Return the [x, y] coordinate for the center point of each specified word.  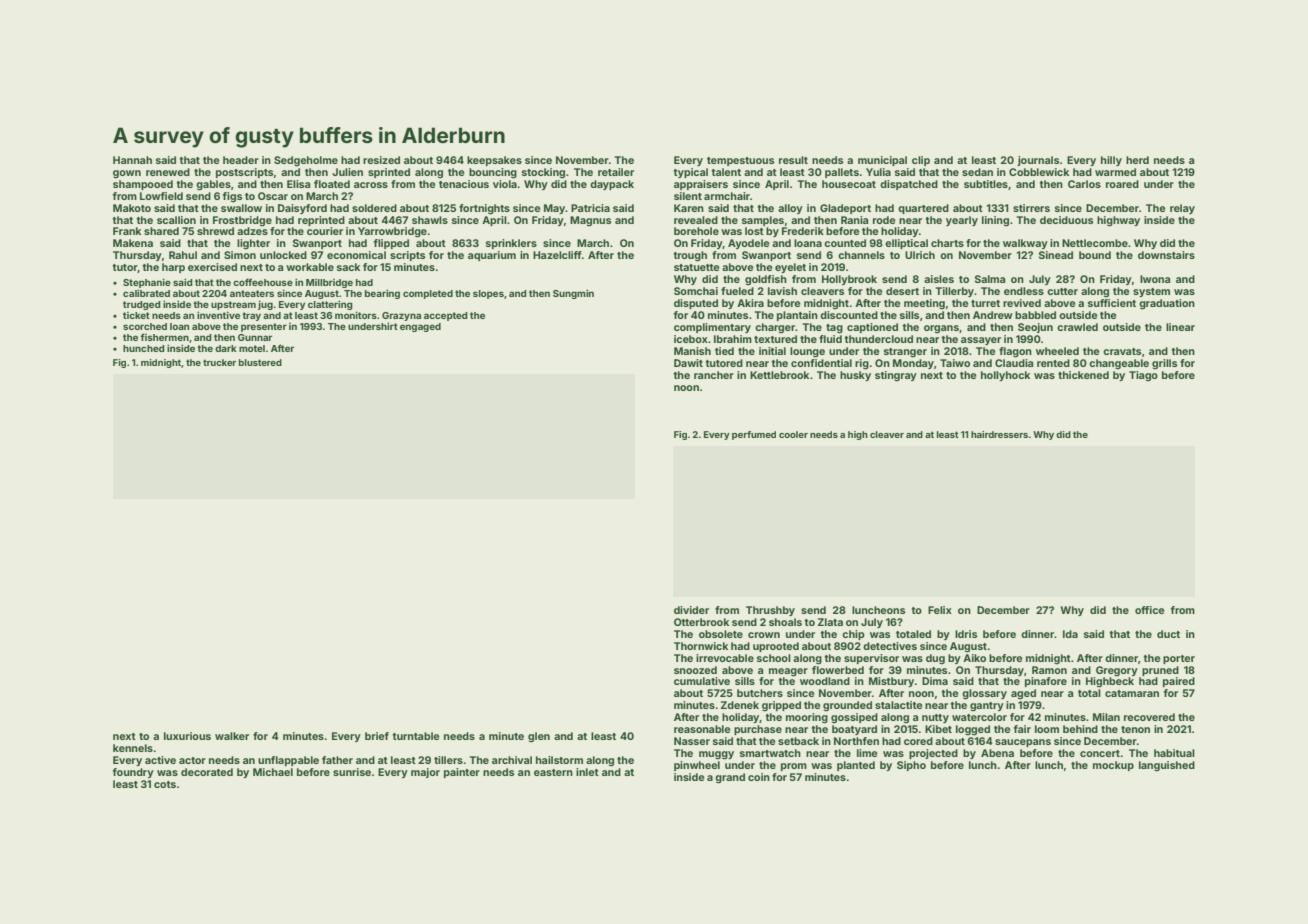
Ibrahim [733, 339]
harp [173, 268]
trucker [219, 362]
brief [377, 736]
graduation [1167, 304]
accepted [446, 316]
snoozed [695, 670]
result [793, 160]
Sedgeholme [306, 161]
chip [853, 635]
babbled [1035, 315]
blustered [260, 362]
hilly [1111, 161]
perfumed [754, 435]
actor [192, 760]
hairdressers [999, 434]
